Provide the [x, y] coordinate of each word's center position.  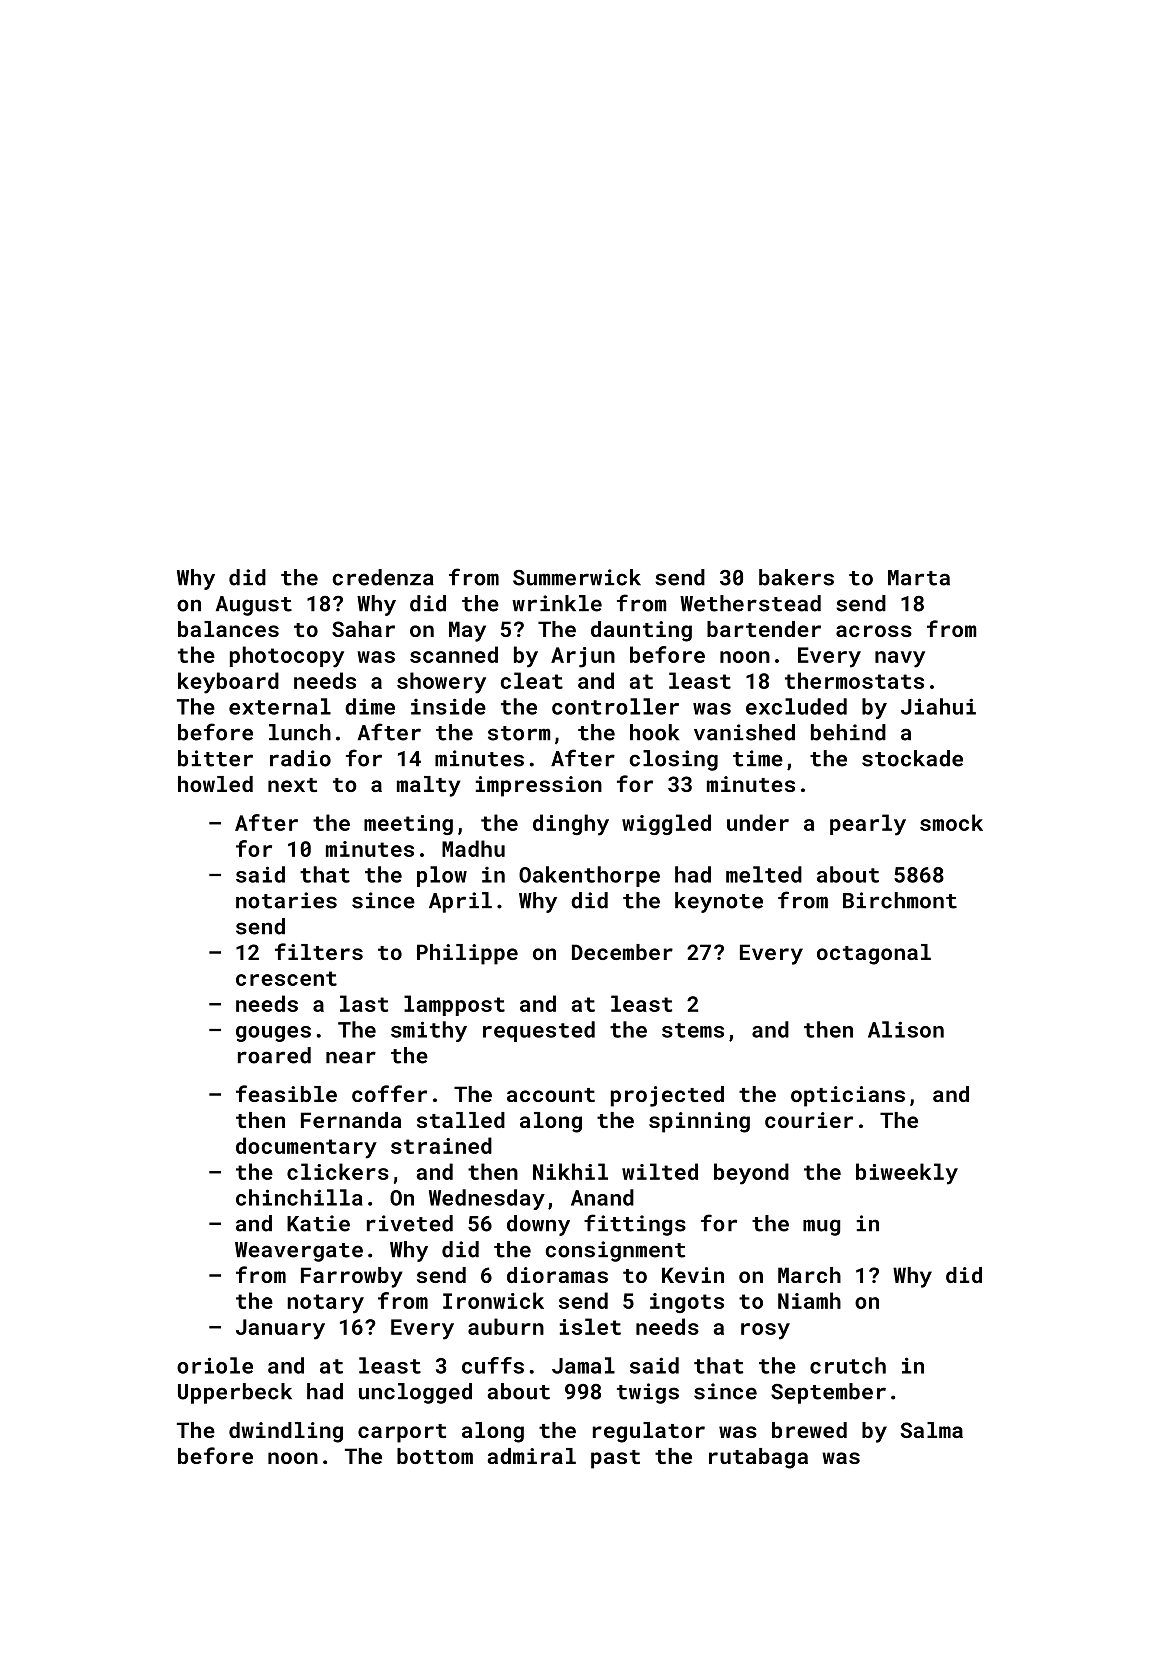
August [254, 606]
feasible [286, 1093]
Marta [919, 578]
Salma [932, 1430]
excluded [796, 706]
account [551, 1095]
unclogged [415, 1393]
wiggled [666, 824]
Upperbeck [235, 1393]
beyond [751, 1174]
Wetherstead [750, 603]
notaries [286, 900]
